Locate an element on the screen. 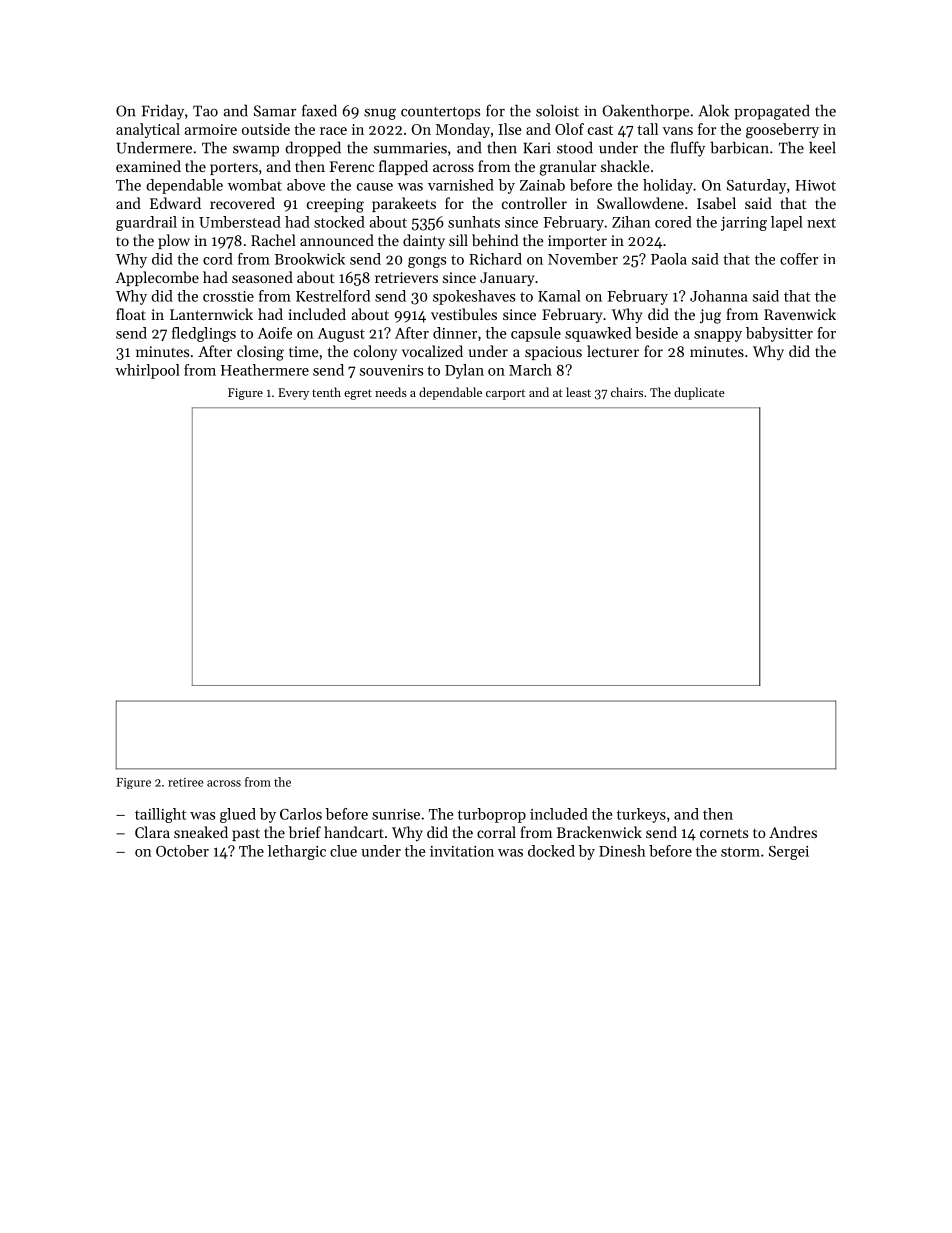  fledglings is located at coordinates (204, 334).
